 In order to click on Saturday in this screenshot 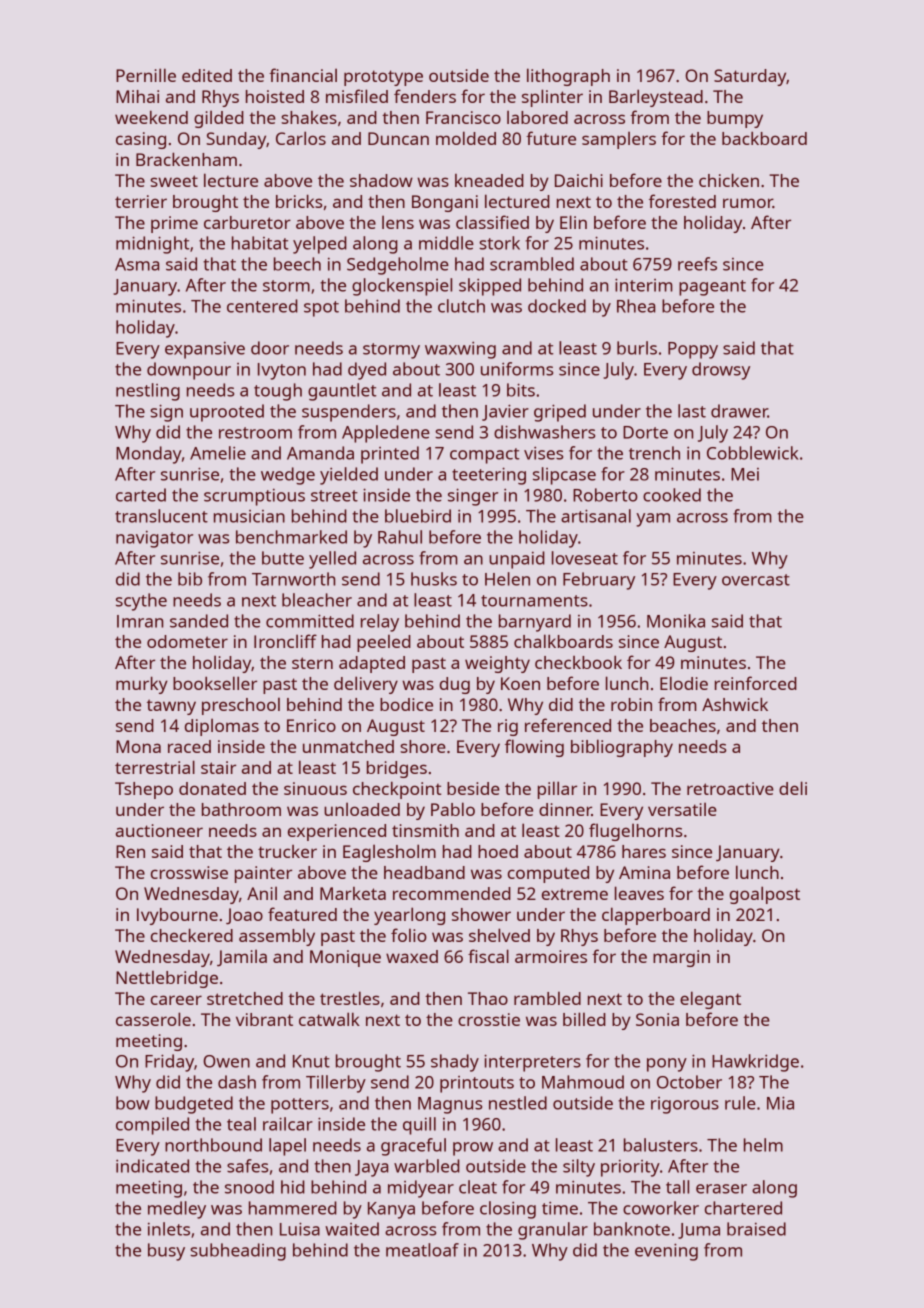, I will do `click(750, 77)`.
